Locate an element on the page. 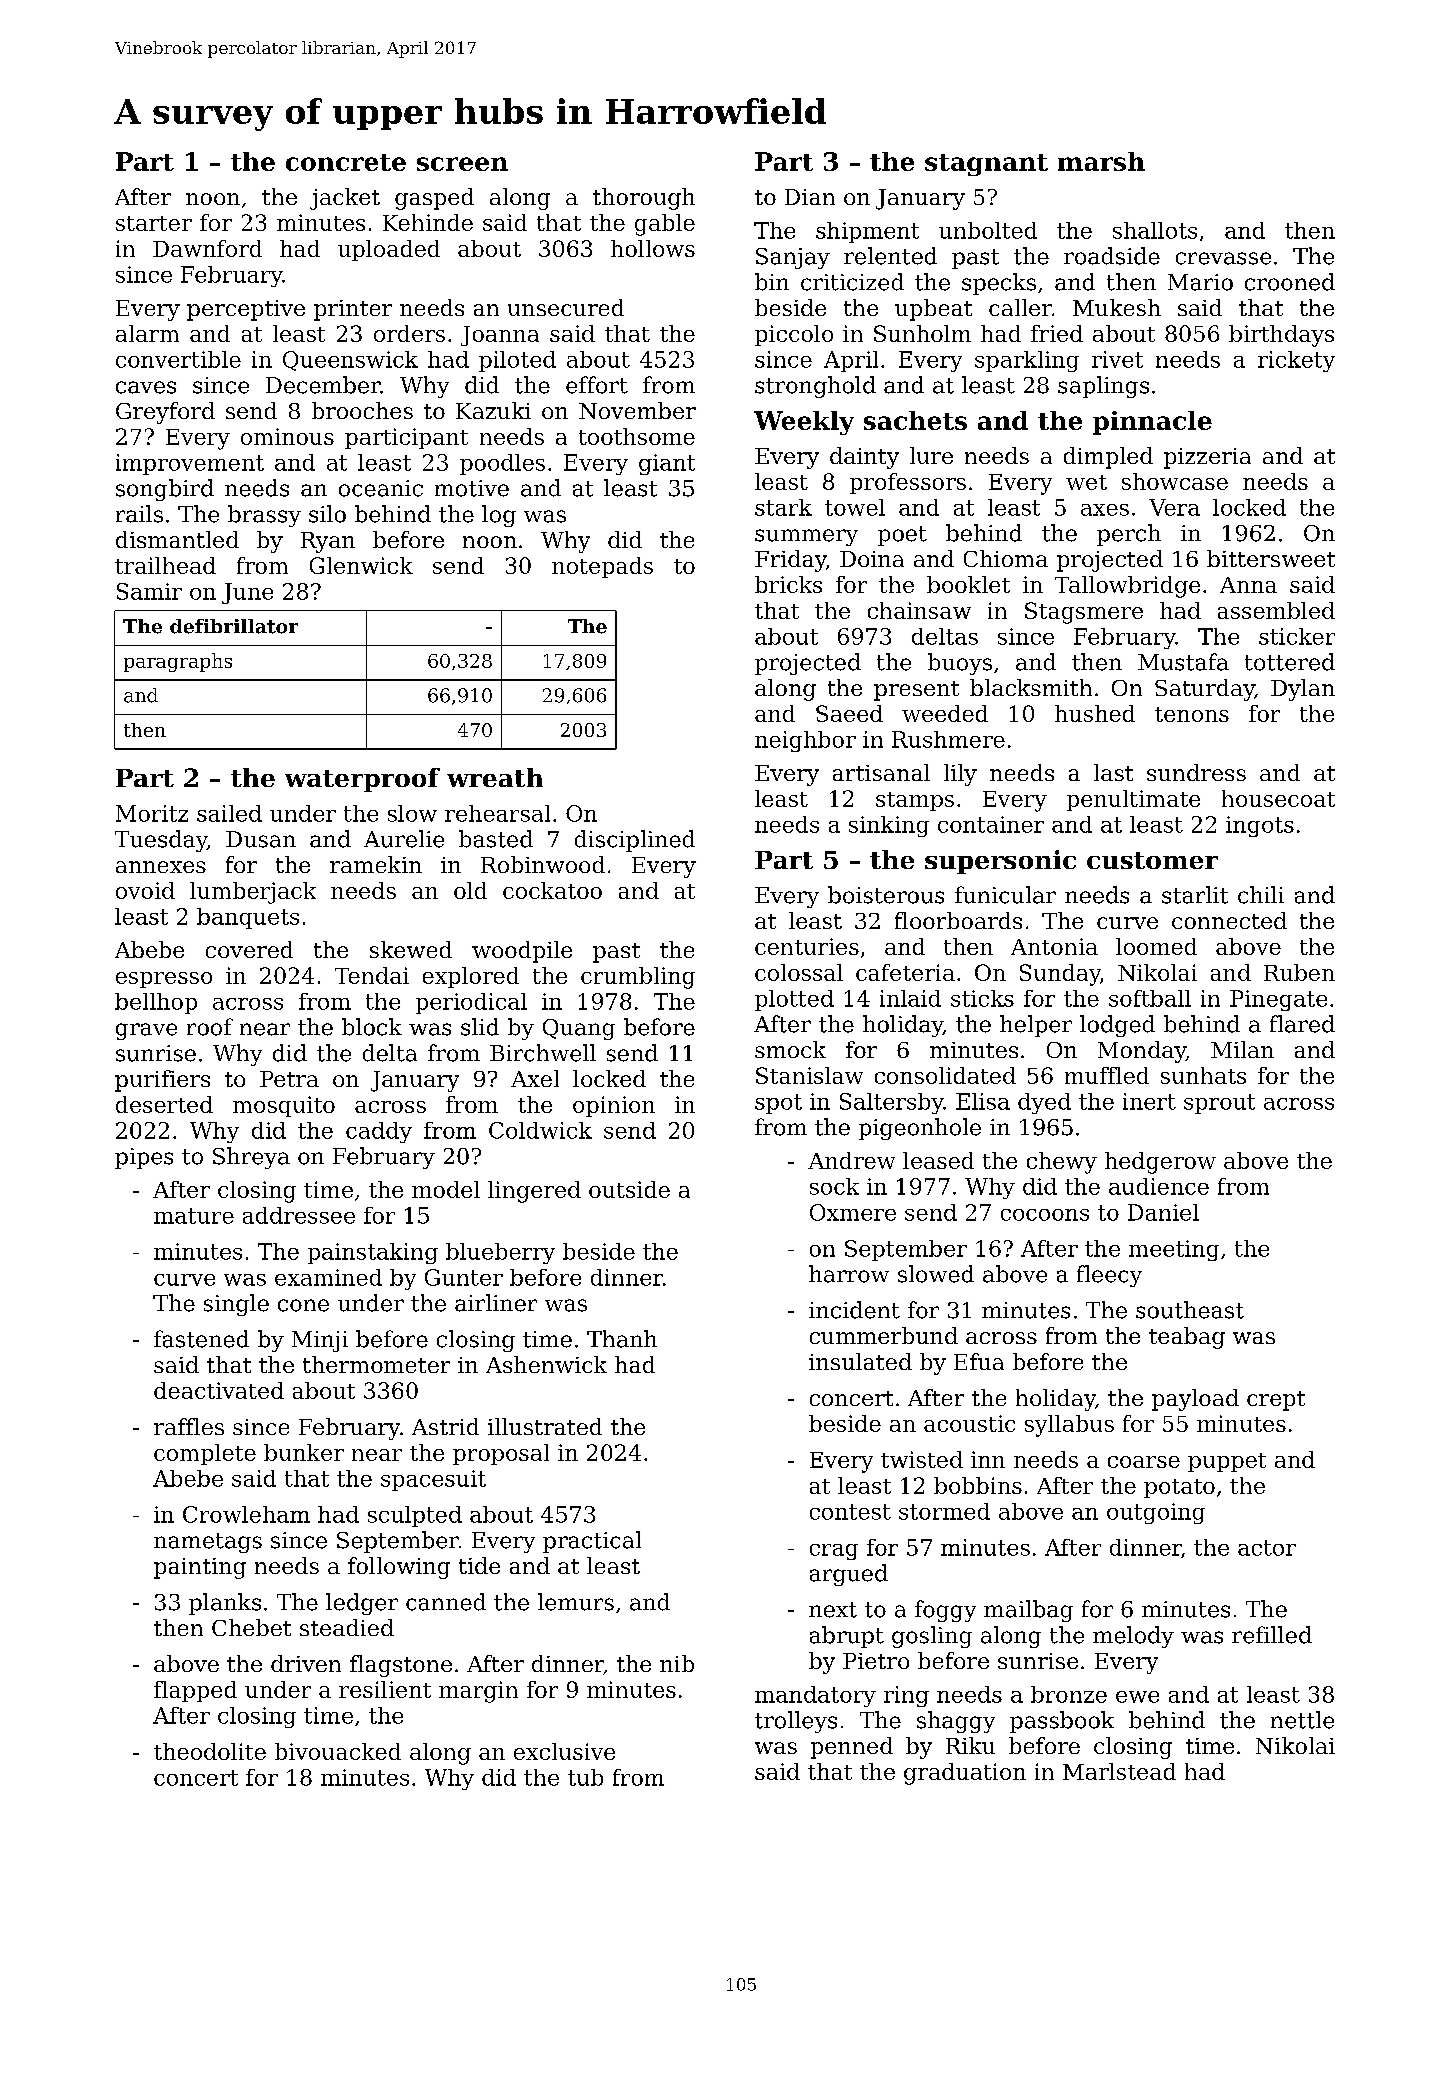 This page has height=2100, width=1450. Kazuki is located at coordinates (493, 410).
